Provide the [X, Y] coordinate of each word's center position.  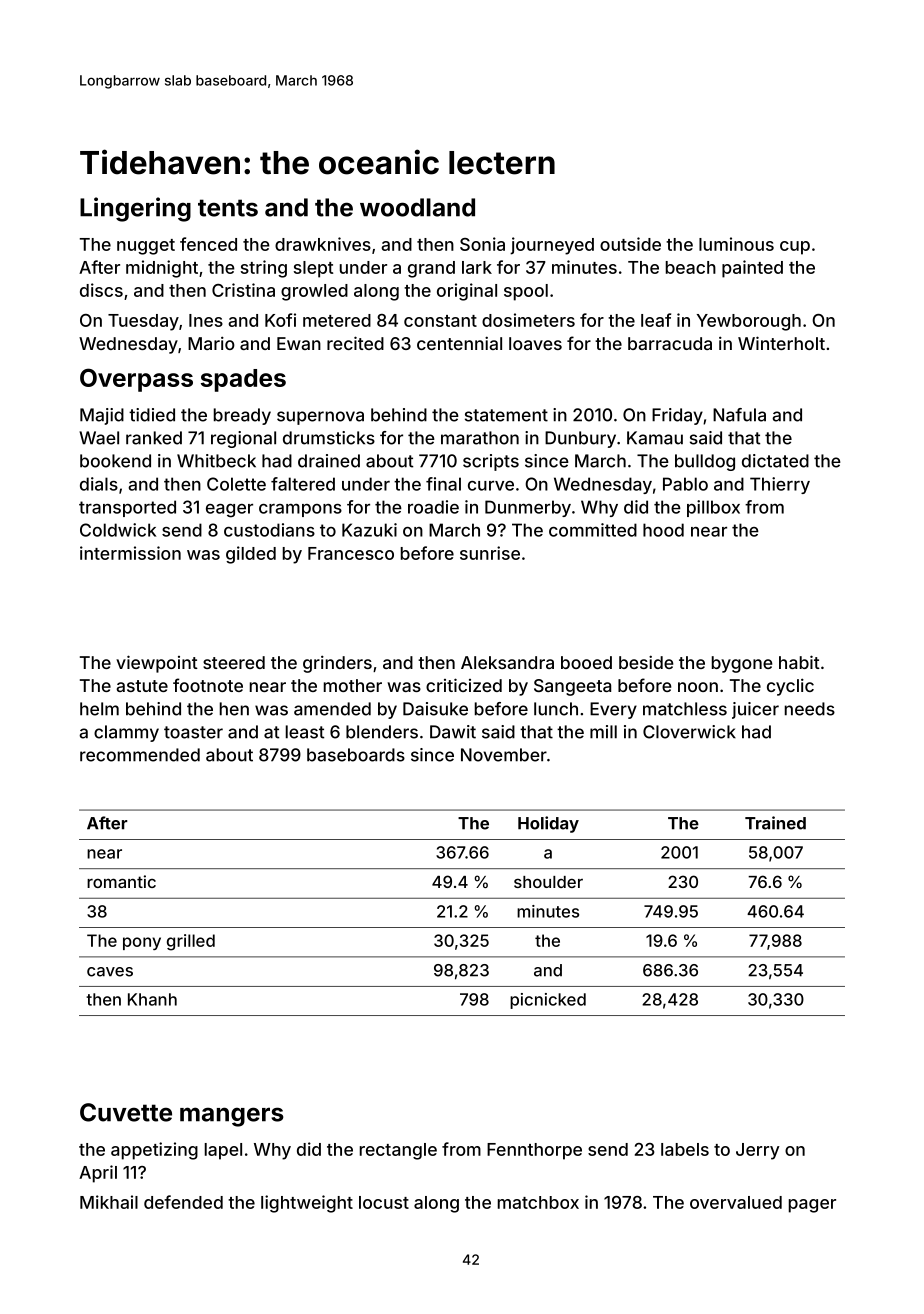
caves [110, 972]
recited [355, 343]
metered [337, 320]
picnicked [548, 1001]
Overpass [136, 380]
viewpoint [157, 664]
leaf [656, 320]
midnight [162, 269]
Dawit [453, 732]
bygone [742, 664]
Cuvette [126, 1112]
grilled [191, 942]
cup [795, 248]
